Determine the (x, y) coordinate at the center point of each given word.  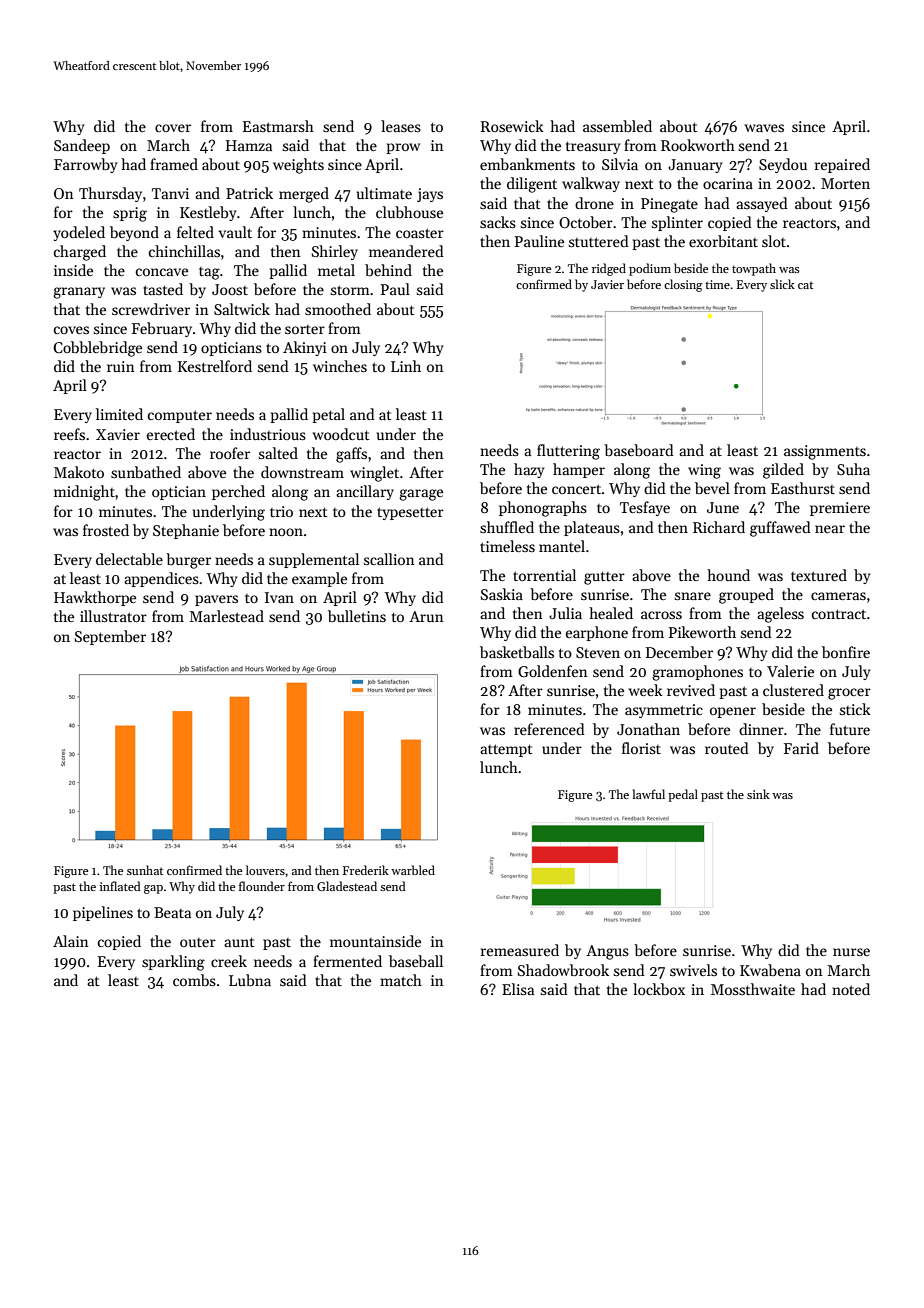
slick (782, 284)
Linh (406, 366)
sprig (130, 214)
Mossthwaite (753, 989)
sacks (498, 222)
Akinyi (305, 348)
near (830, 529)
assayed (762, 204)
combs (194, 980)
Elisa (518, 989)
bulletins (357, 616)
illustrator (113, 616)
